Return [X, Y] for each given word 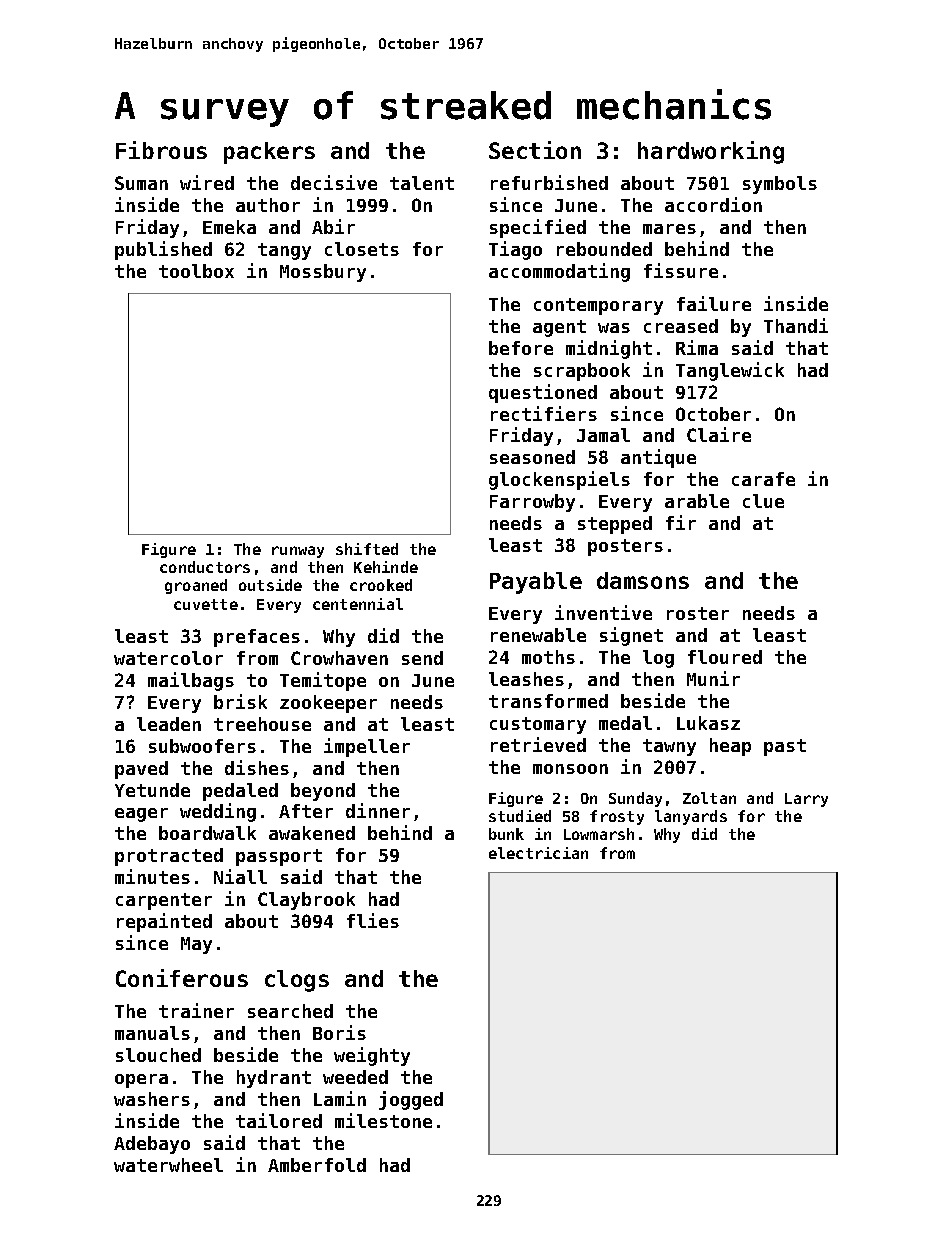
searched [290, 1011]
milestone [383, 1120]
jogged [411, 1100]
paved [141, 770]
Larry [806, 800]
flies [373, 920]
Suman [141, 183]
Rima [697, 347]
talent [422, 183]
